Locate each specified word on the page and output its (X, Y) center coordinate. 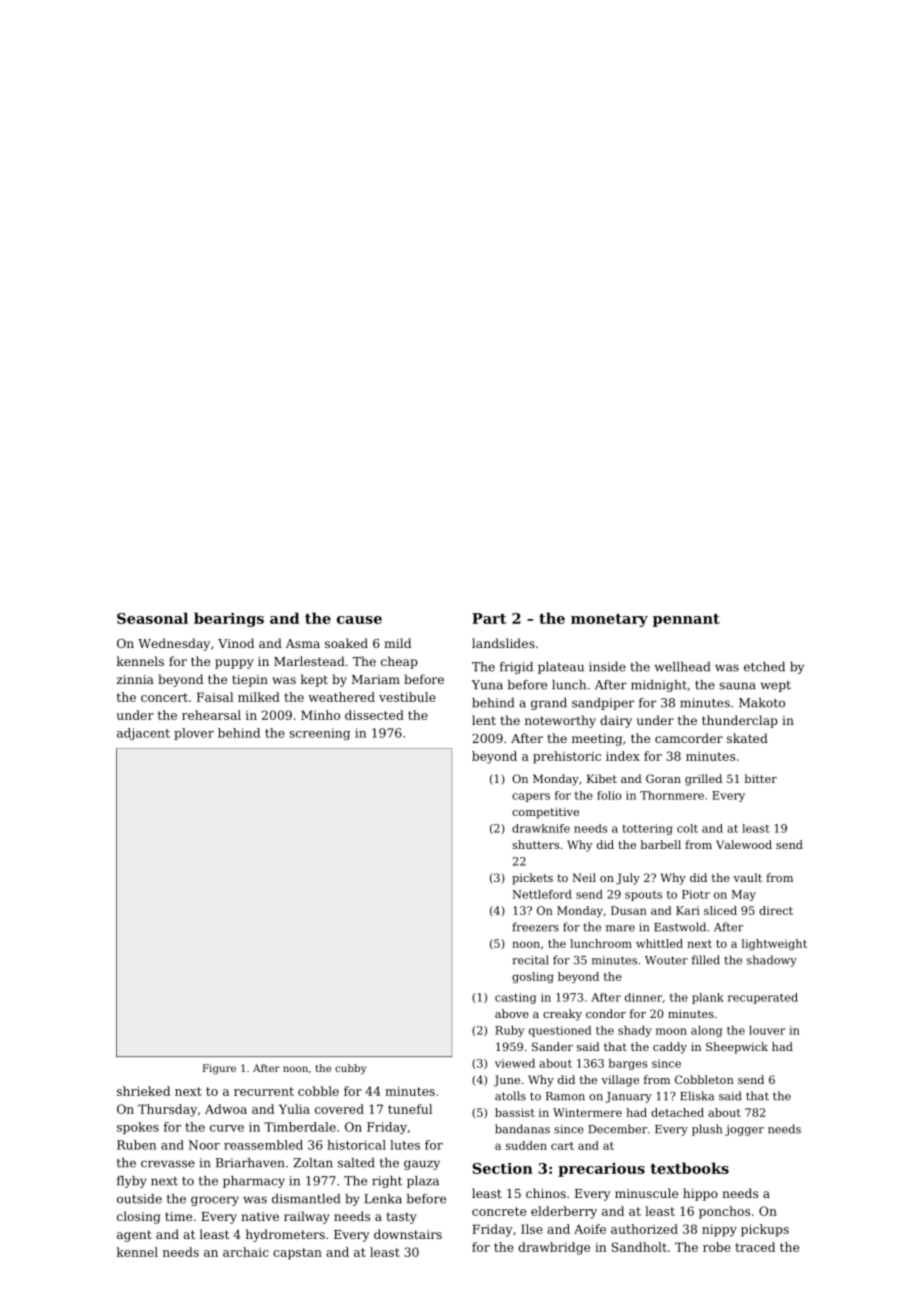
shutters (535, 844)
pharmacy (254, 1182)
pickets (532, 879)
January (629, 1097)
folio (609, 795)
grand (549, 704)
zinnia (135, 679)
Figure (219, 1069)
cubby (350, 1069)
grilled (703, 780)
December (617, 1129)
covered (339, 1109)
